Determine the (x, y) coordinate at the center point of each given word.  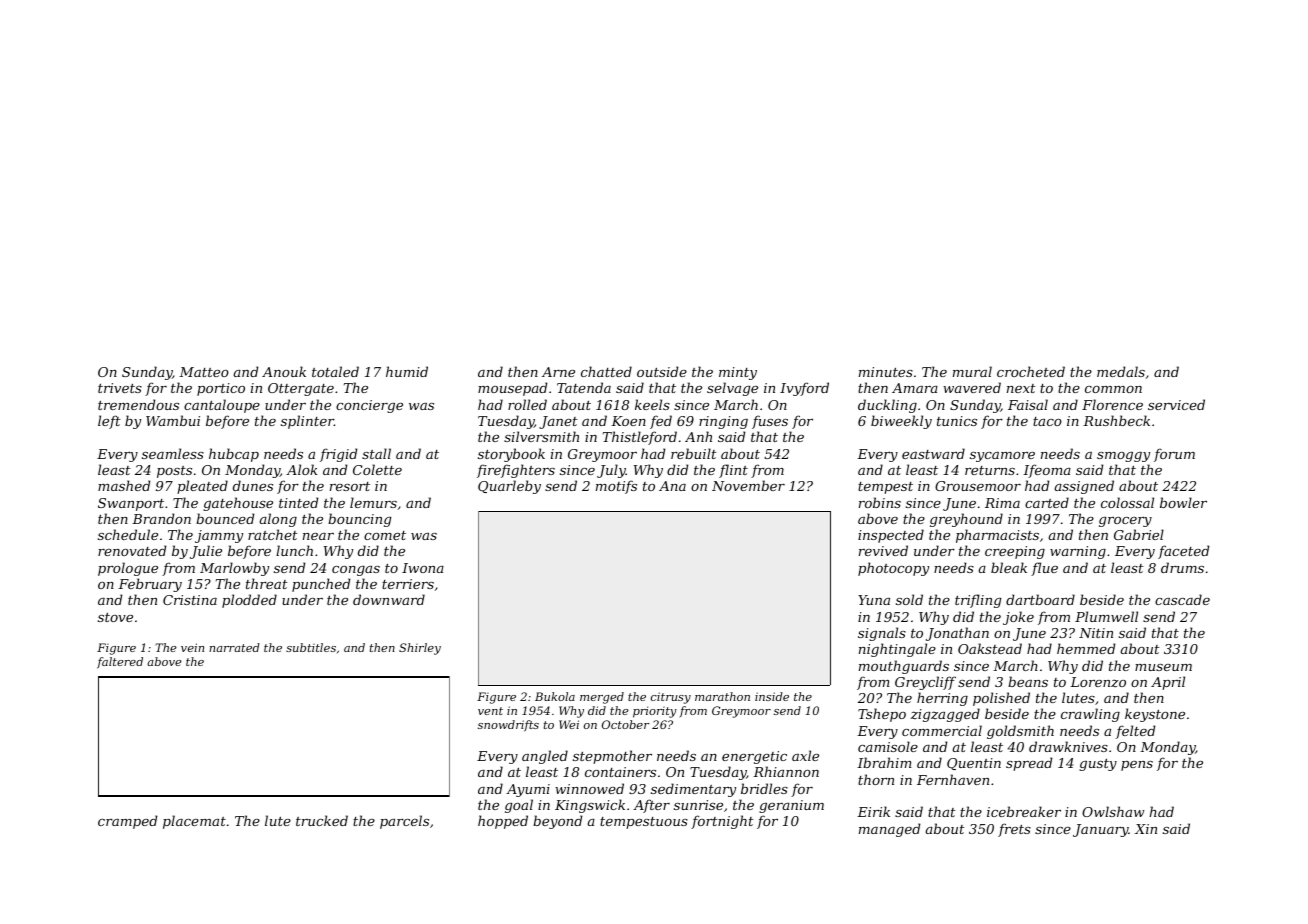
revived (883, 550)
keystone (1155, 715)
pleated (202, 487)
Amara (915, 388)
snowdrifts (508, 726)
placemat (194, 822)
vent (490, 711)
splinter (307, 422)
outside (662, 371)
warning (1078, 552)
